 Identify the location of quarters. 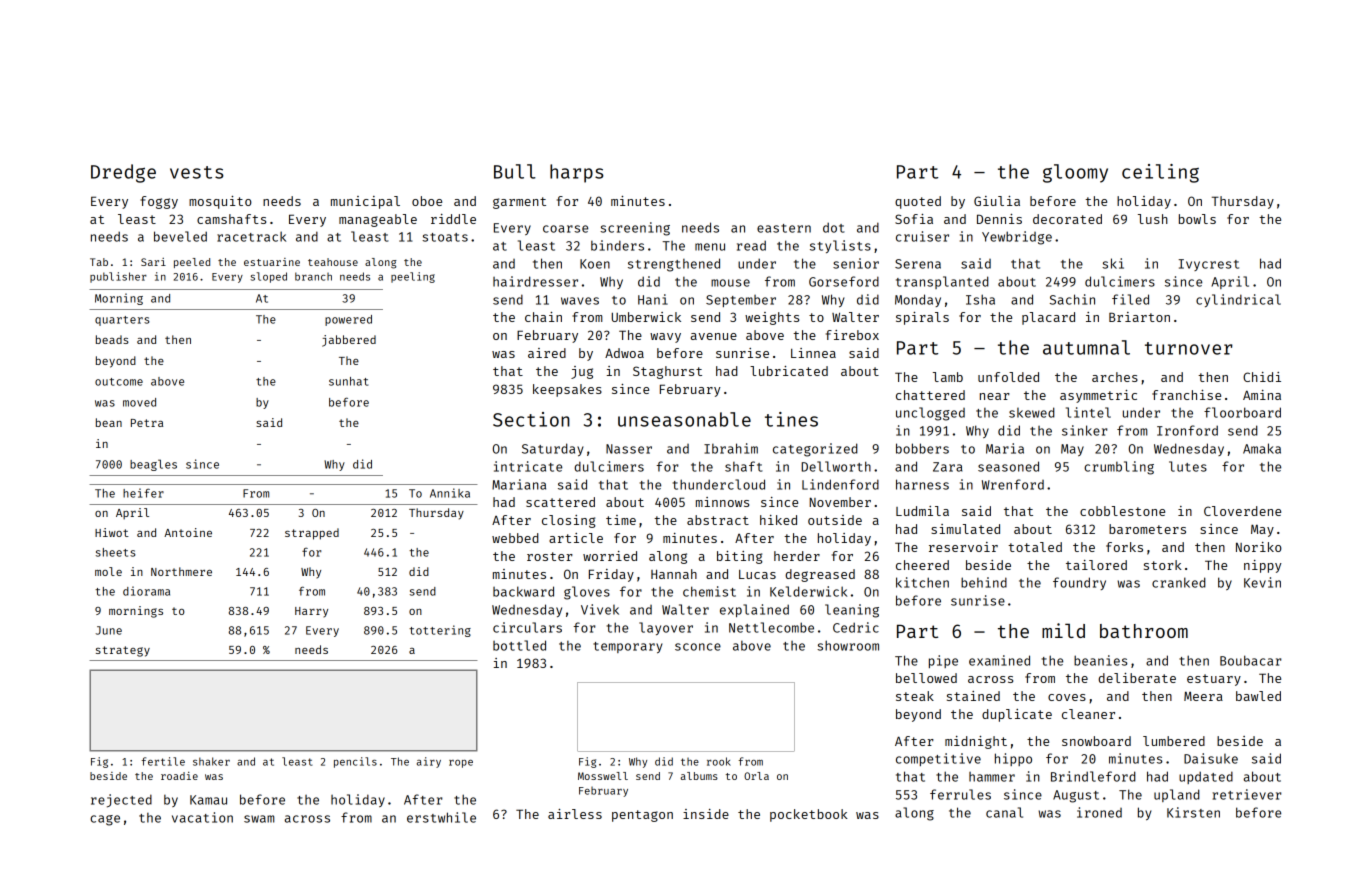
(122, 321).
